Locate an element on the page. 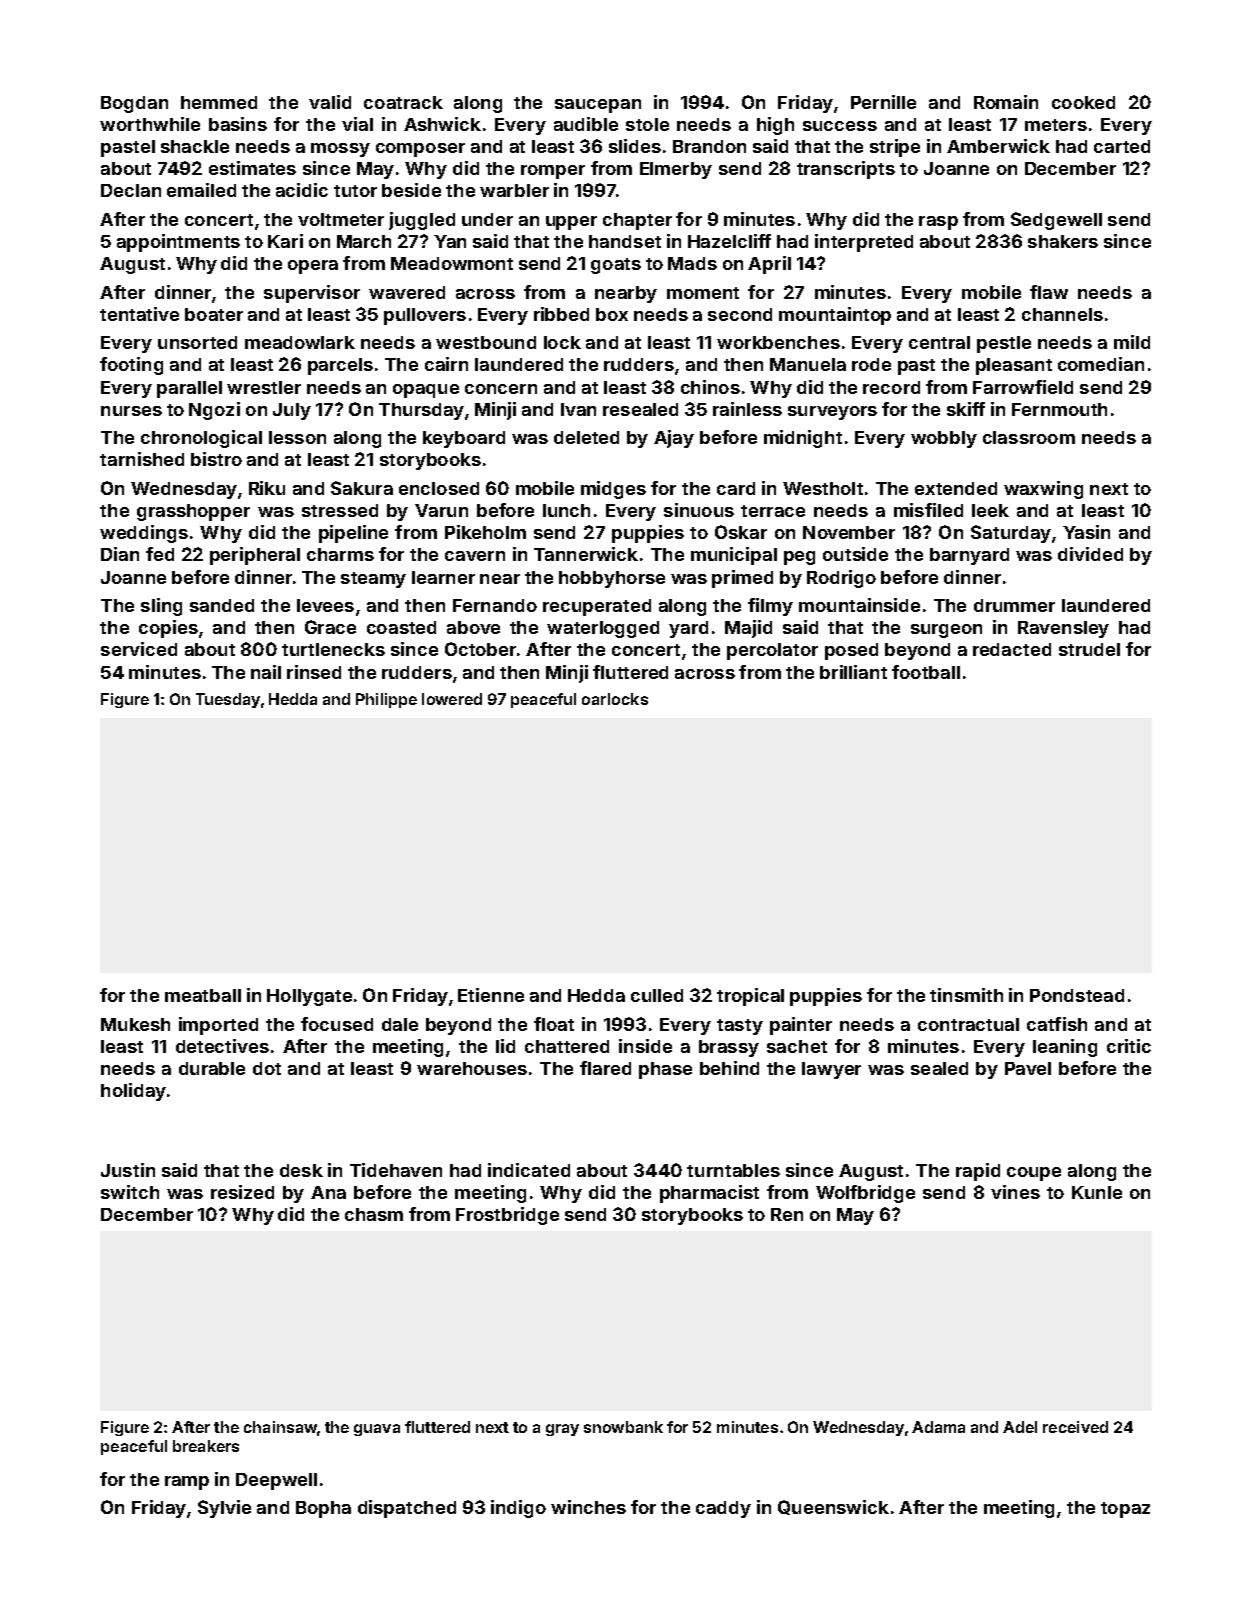 Image resolution: width=1252 pixels, height=1620 pixels. Fernmouth is located at coordinates (1059, 409).
